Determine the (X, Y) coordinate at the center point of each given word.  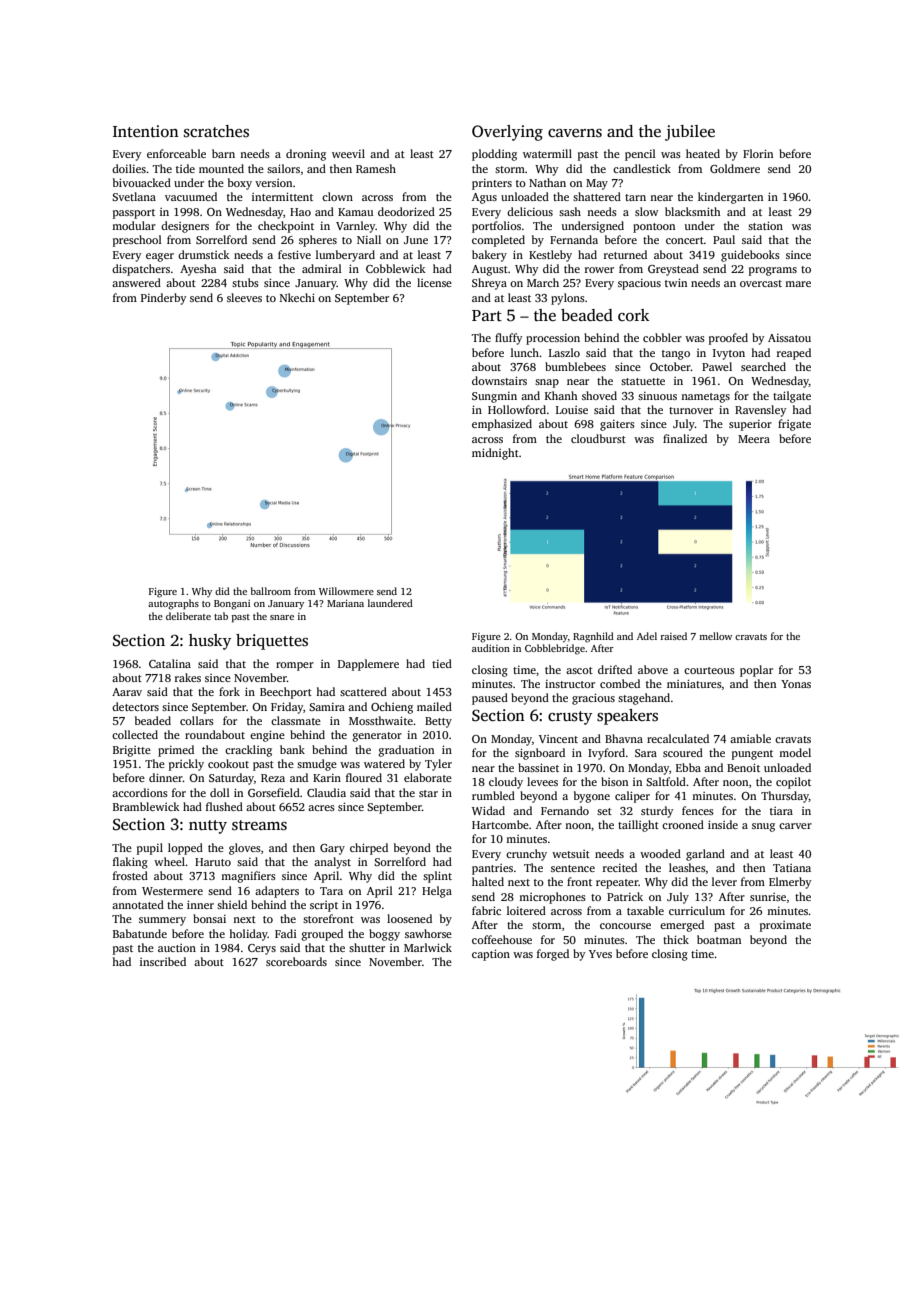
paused (490, 699)
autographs (173, 604)
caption (491, 955)
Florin (758, 153)
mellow (715, 636)
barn (223, 153)
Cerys (262, 949)
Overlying (507, 133)
